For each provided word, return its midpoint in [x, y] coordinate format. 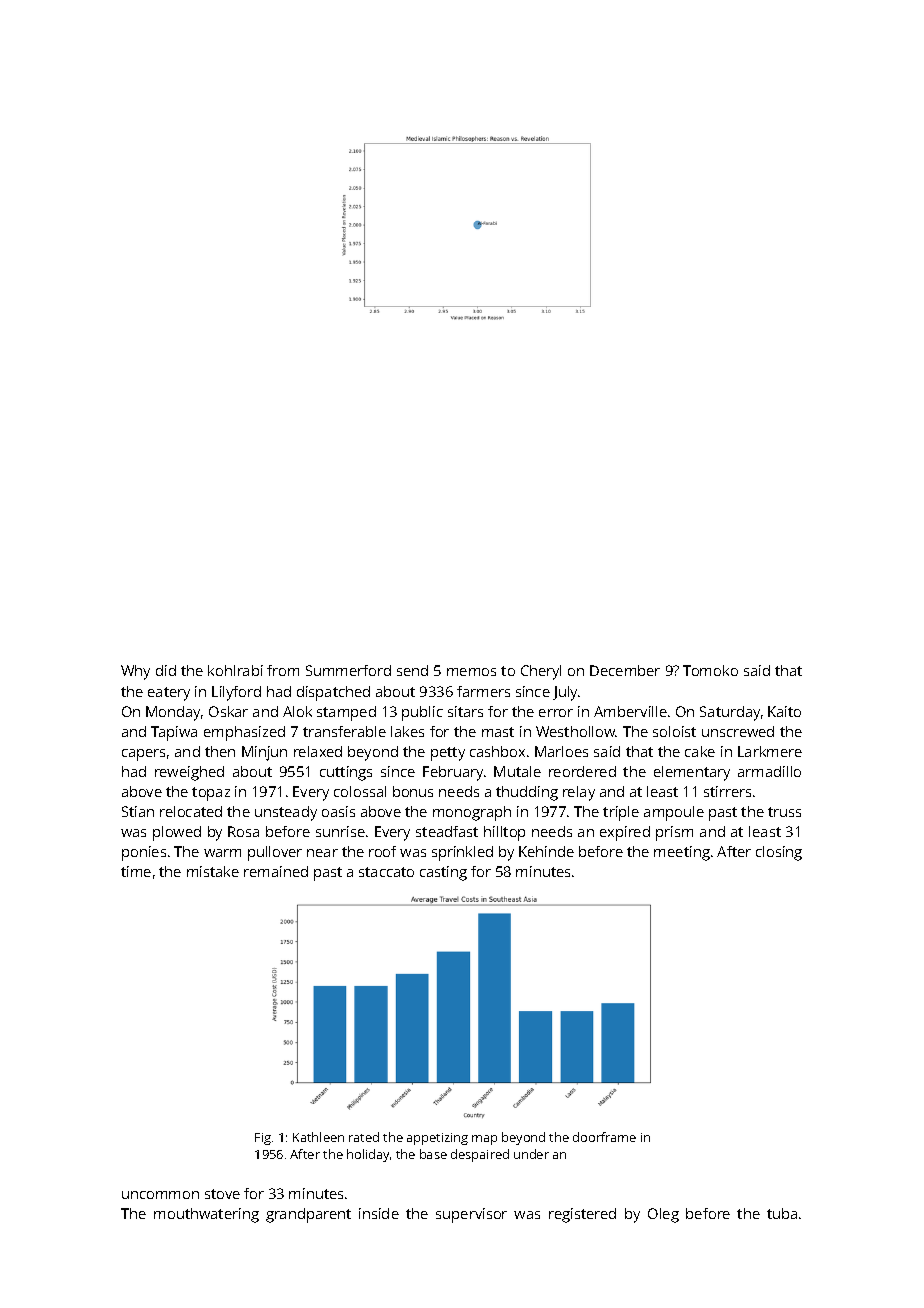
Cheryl [541, 672]
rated [364, 1137]
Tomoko [710, 670]
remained [276, 871]
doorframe [604, 1137]
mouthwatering [206, 1215]
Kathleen [318, 1137]
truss [784, 812]
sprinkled [462, 853]
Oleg [663, 1215]
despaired [480, 1155]
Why [135, 672]
